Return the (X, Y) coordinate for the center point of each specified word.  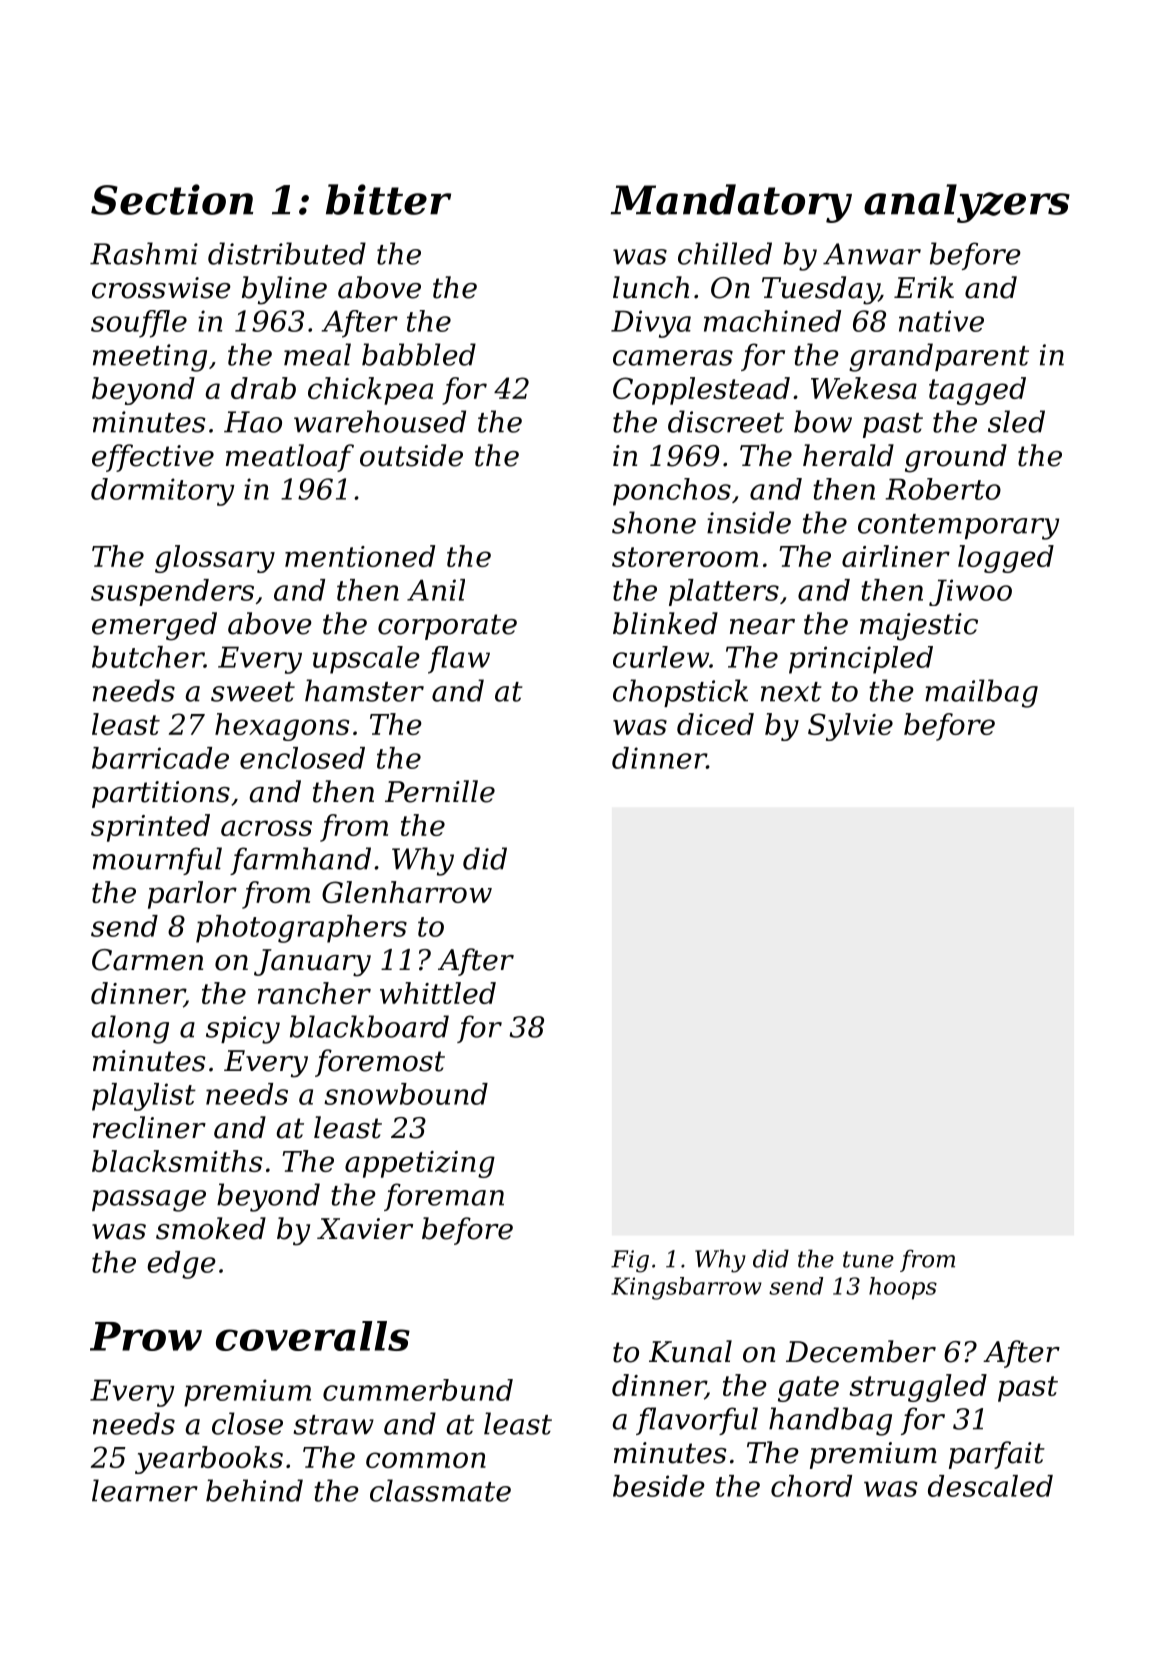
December (861, 1351)
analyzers (967, 203)
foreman (444, 1197)
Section (172, 199)
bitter (388, 199)
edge (181, 1265)
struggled (918, 1388)
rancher (314, 993)
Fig (630, 1261)
